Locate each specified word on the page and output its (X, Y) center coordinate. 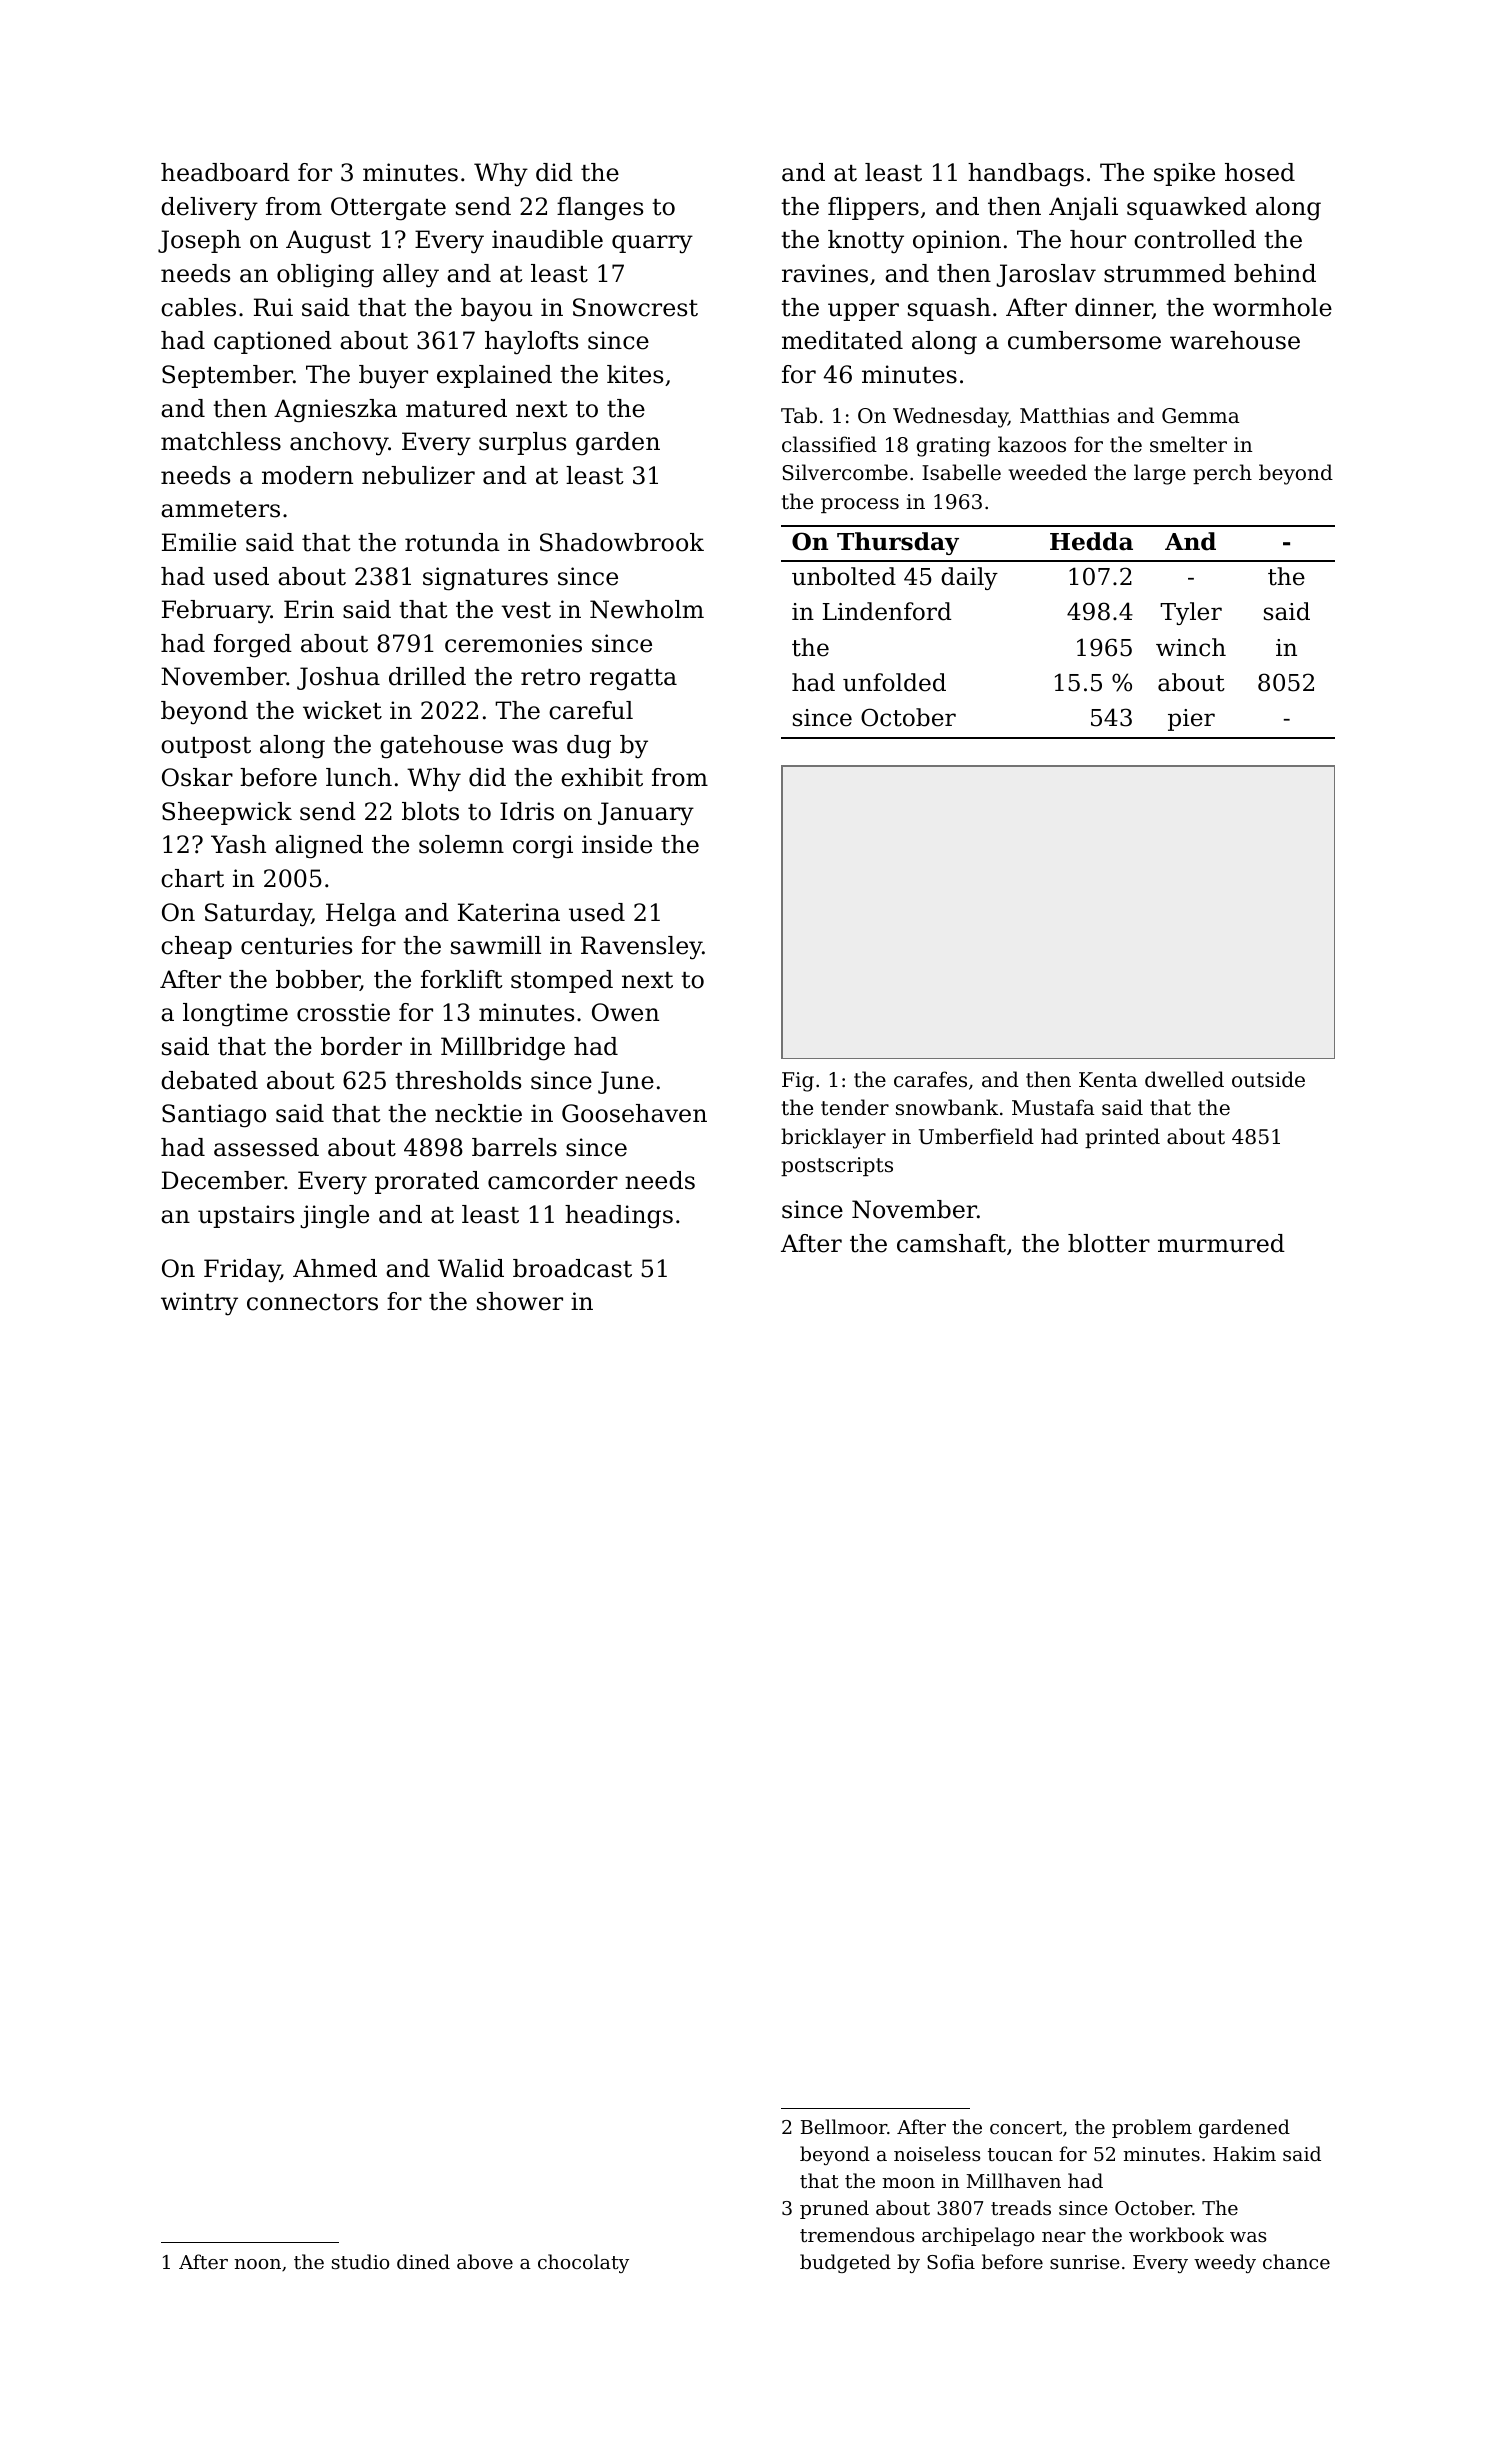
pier (1191, 720)
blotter (1109, 1243)
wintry (199, 1304)
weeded (1048, 472)
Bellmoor (844, 2126)
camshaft (951, 1243)
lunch (359, 777)
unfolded (894, 682)
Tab (799, 415)
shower (520, 1301)
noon (257, 2264)
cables (198, 307)
